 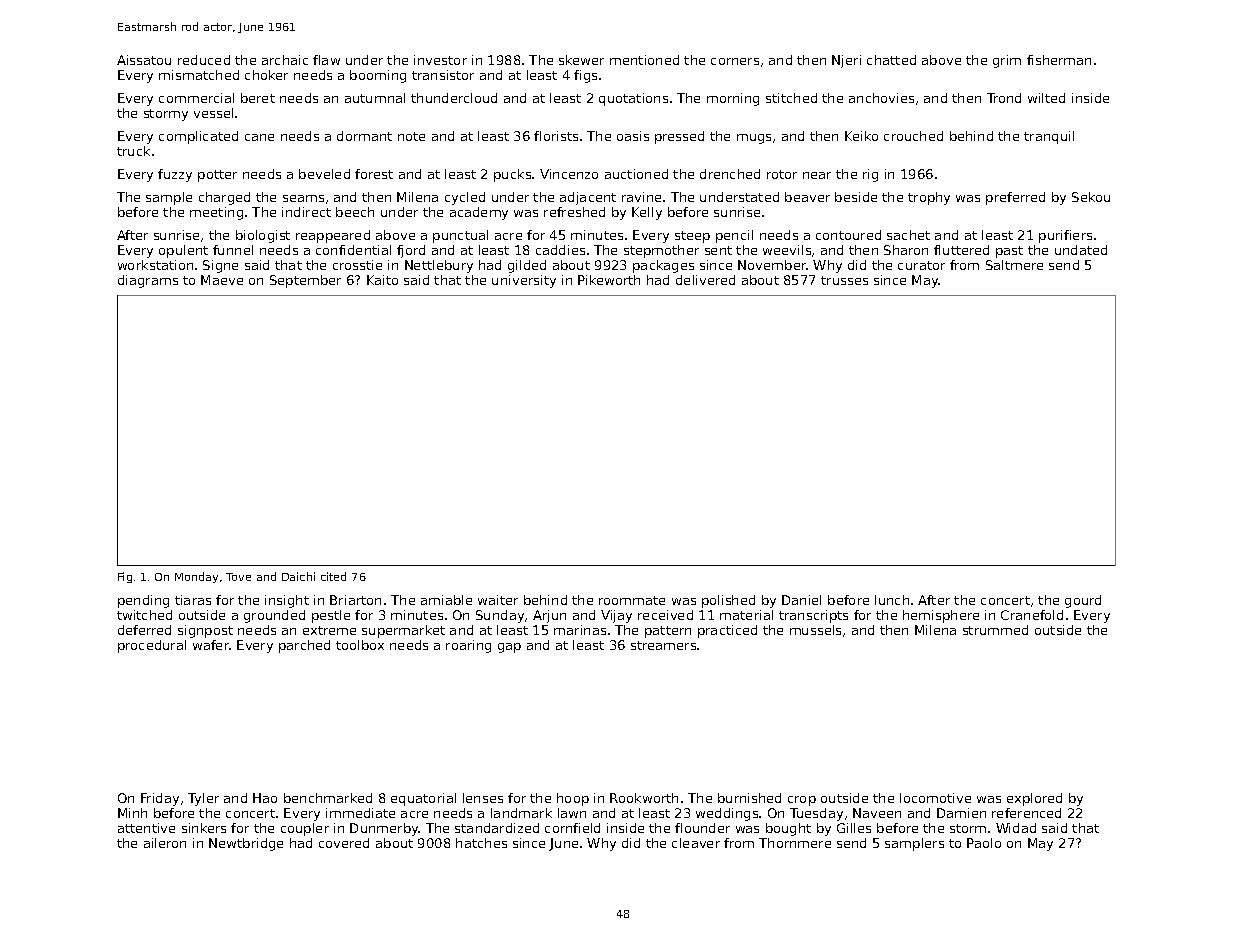 I want to click on roommate, so click(x=632, y=600).
